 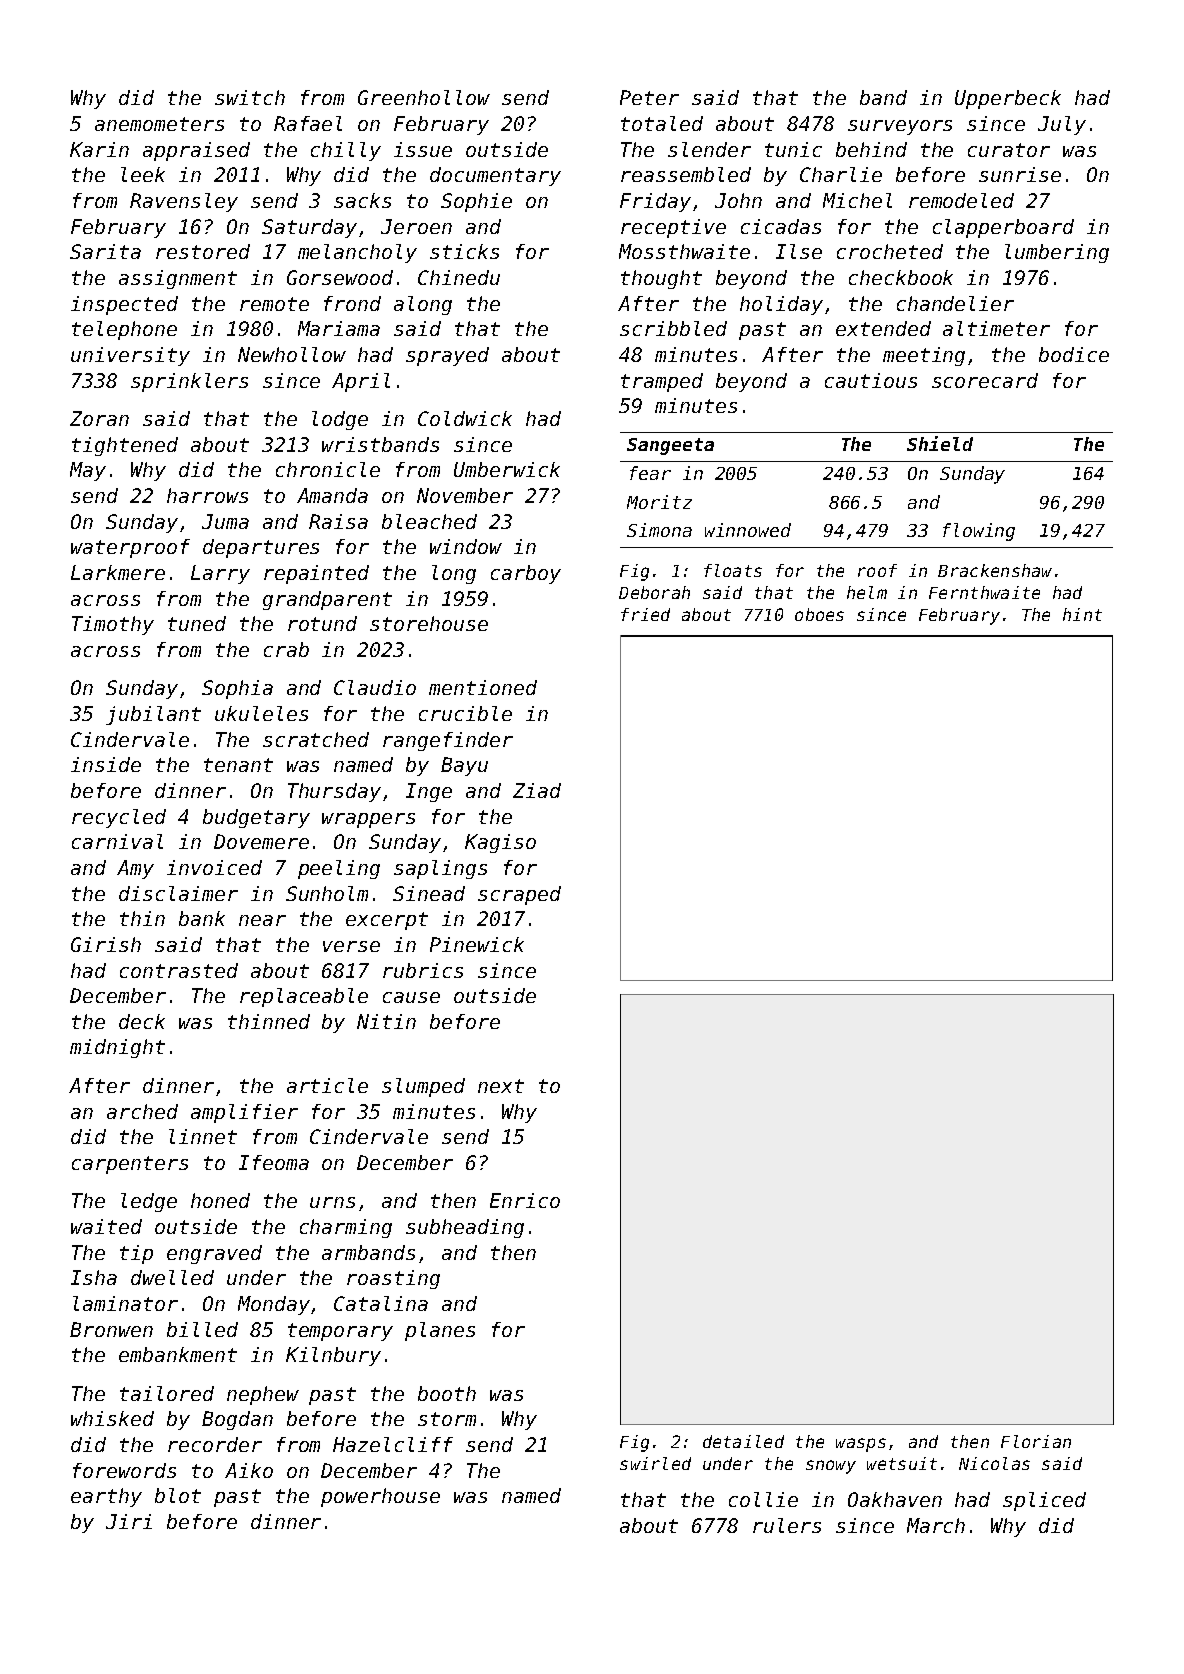 What do you see at coordinates (130, 356) in the image?
I see `university` at bounding box center [130, 356].
